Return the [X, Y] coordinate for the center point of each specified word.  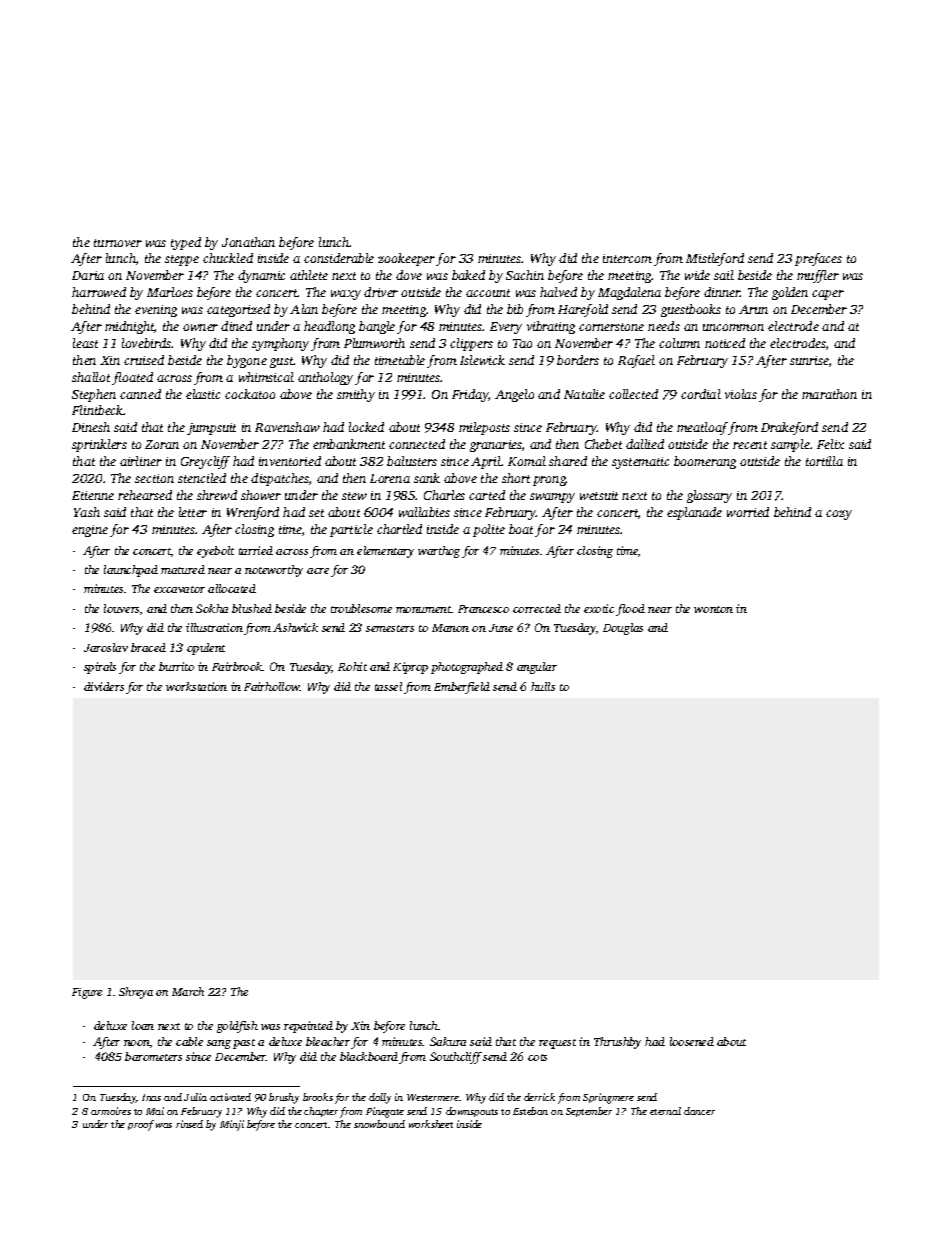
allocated [232, 588]
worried [748, 512]
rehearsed [145, 495]
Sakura [448, 1041]
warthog [439, 552]
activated [230, 1097]
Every [506, 328]
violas [741, 394]
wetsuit [599, 495]
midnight [130, 327]
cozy [839, 515]
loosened [692, 1041]
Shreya [136, 993]
